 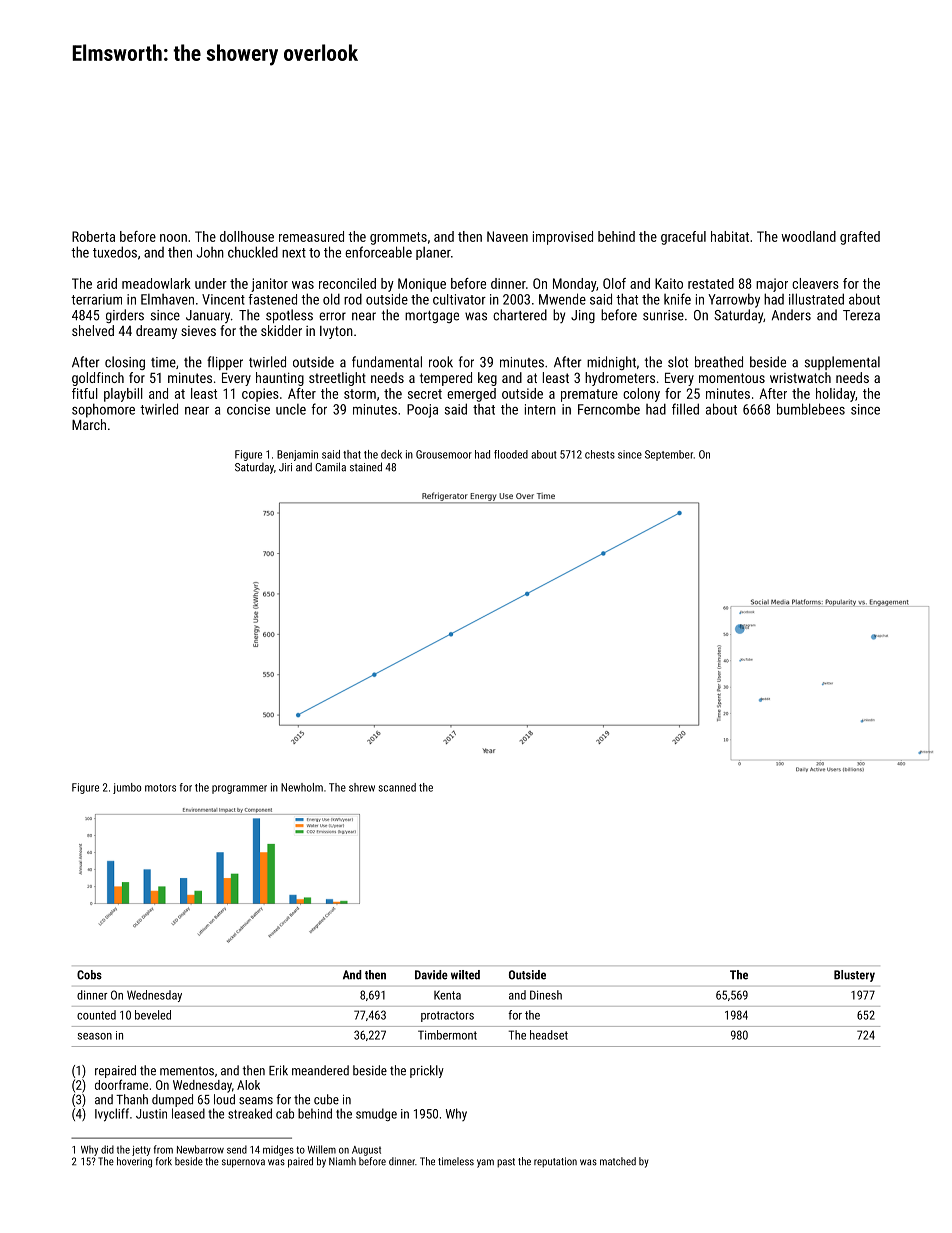 I want to click on shrew, so click(x=362, y=787).
